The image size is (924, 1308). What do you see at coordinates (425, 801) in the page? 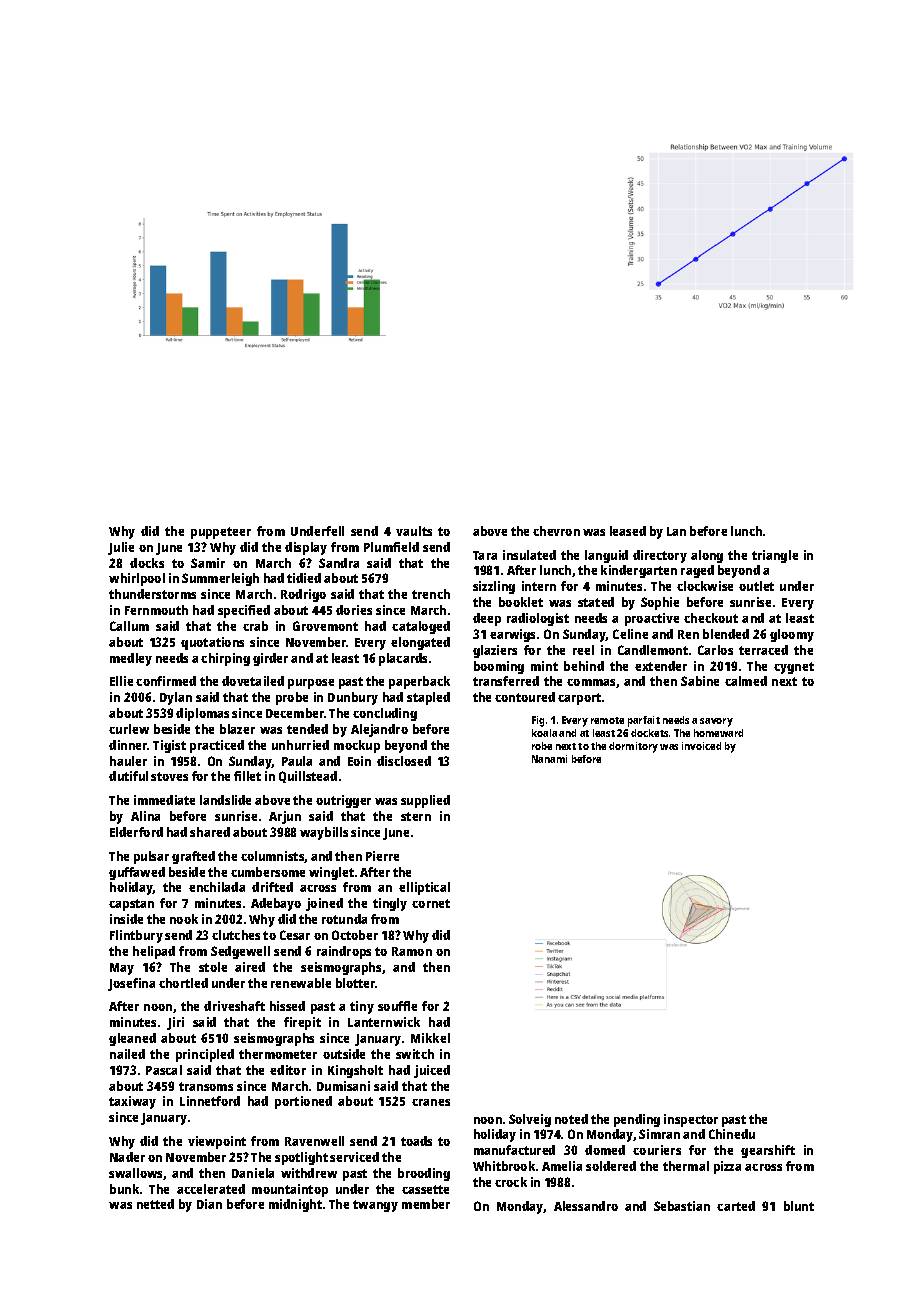
I see `supplied` at bounding box center [425, 801].
